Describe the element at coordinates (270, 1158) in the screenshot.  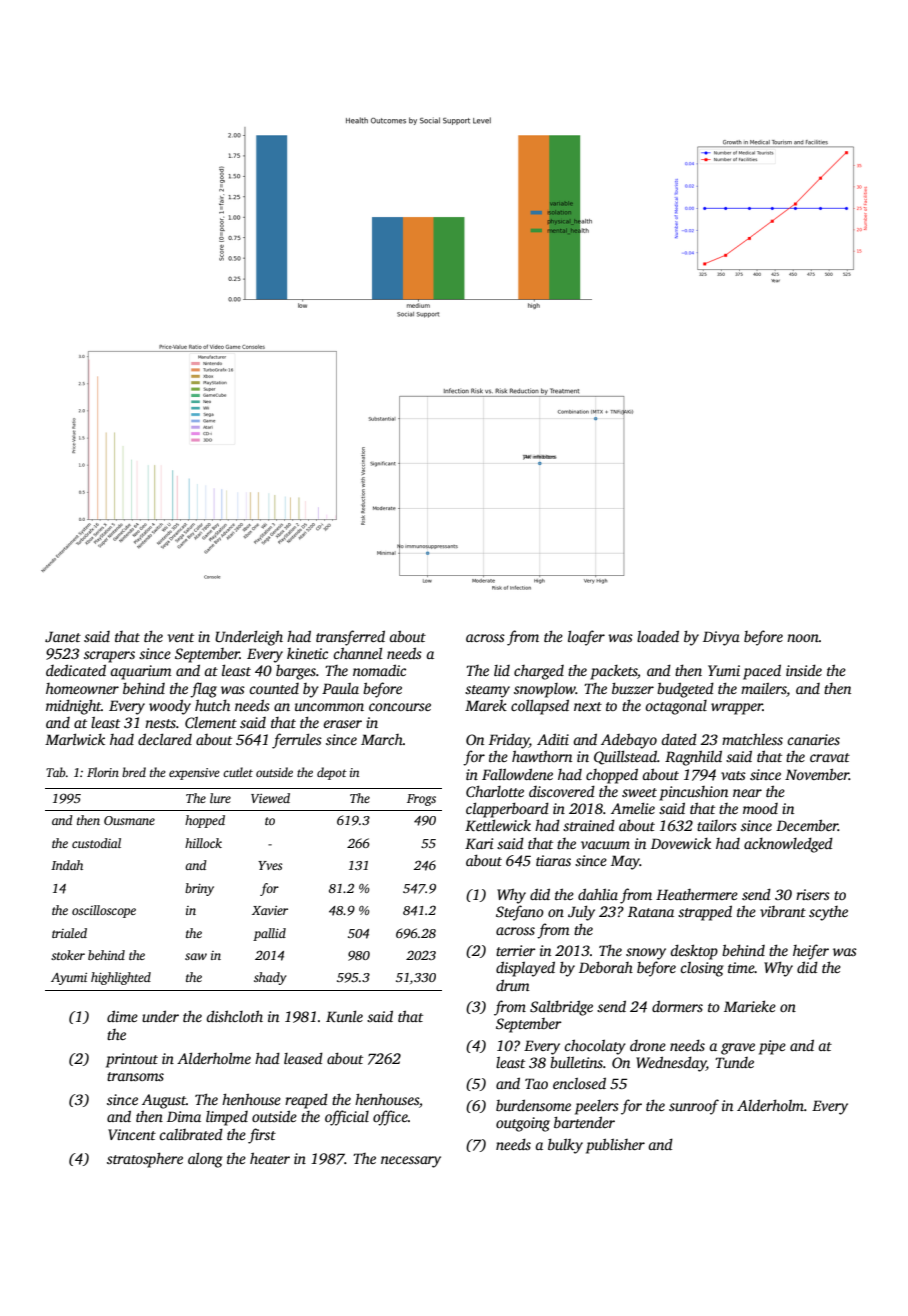
I see `heater` at that location.
